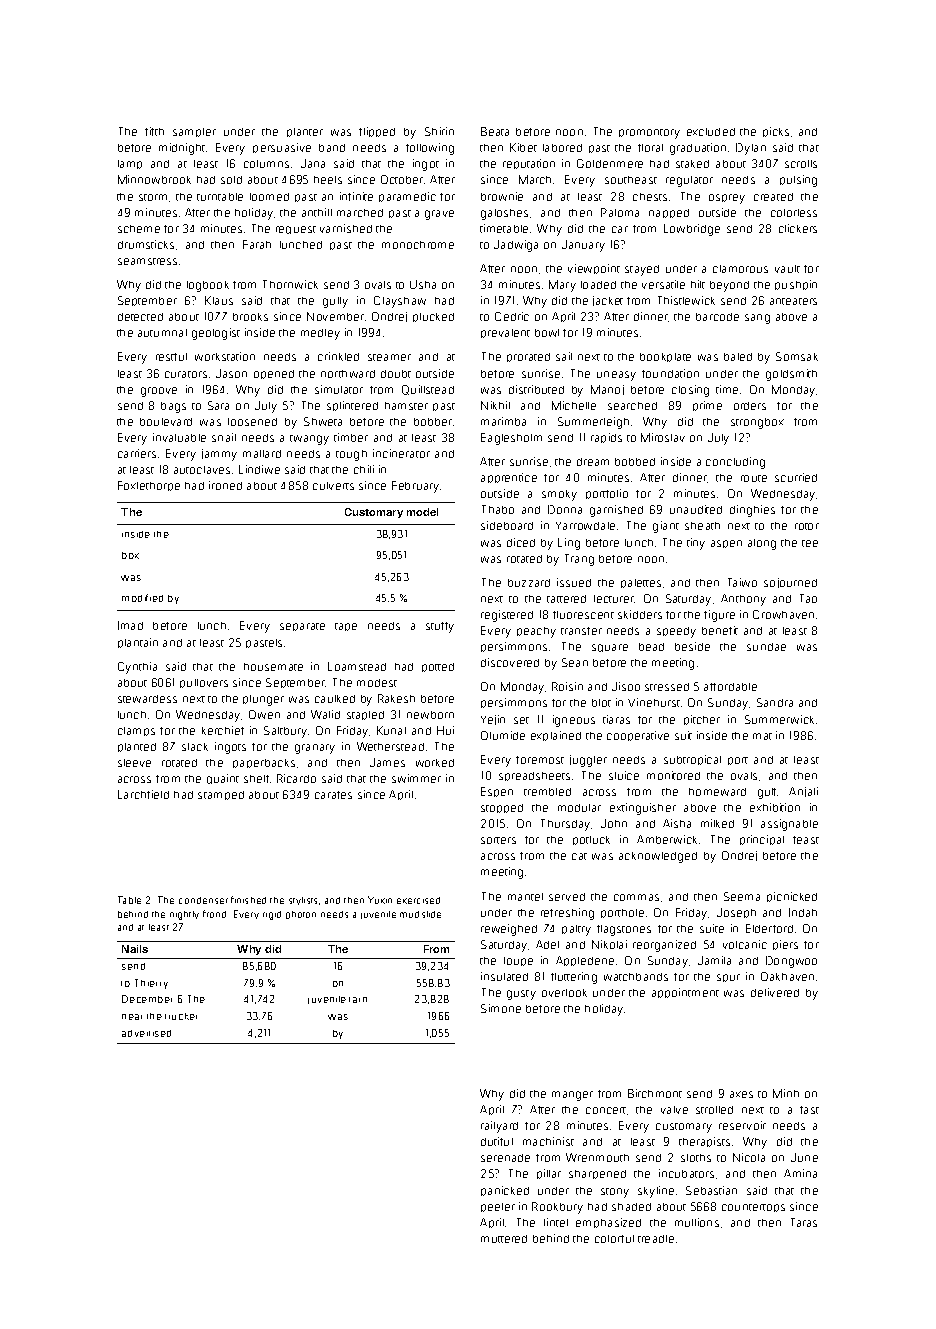  What do you see at coordinates (501, 1008) in the screenshot?
I see `Simone` at bounding box center [501, 1008].
